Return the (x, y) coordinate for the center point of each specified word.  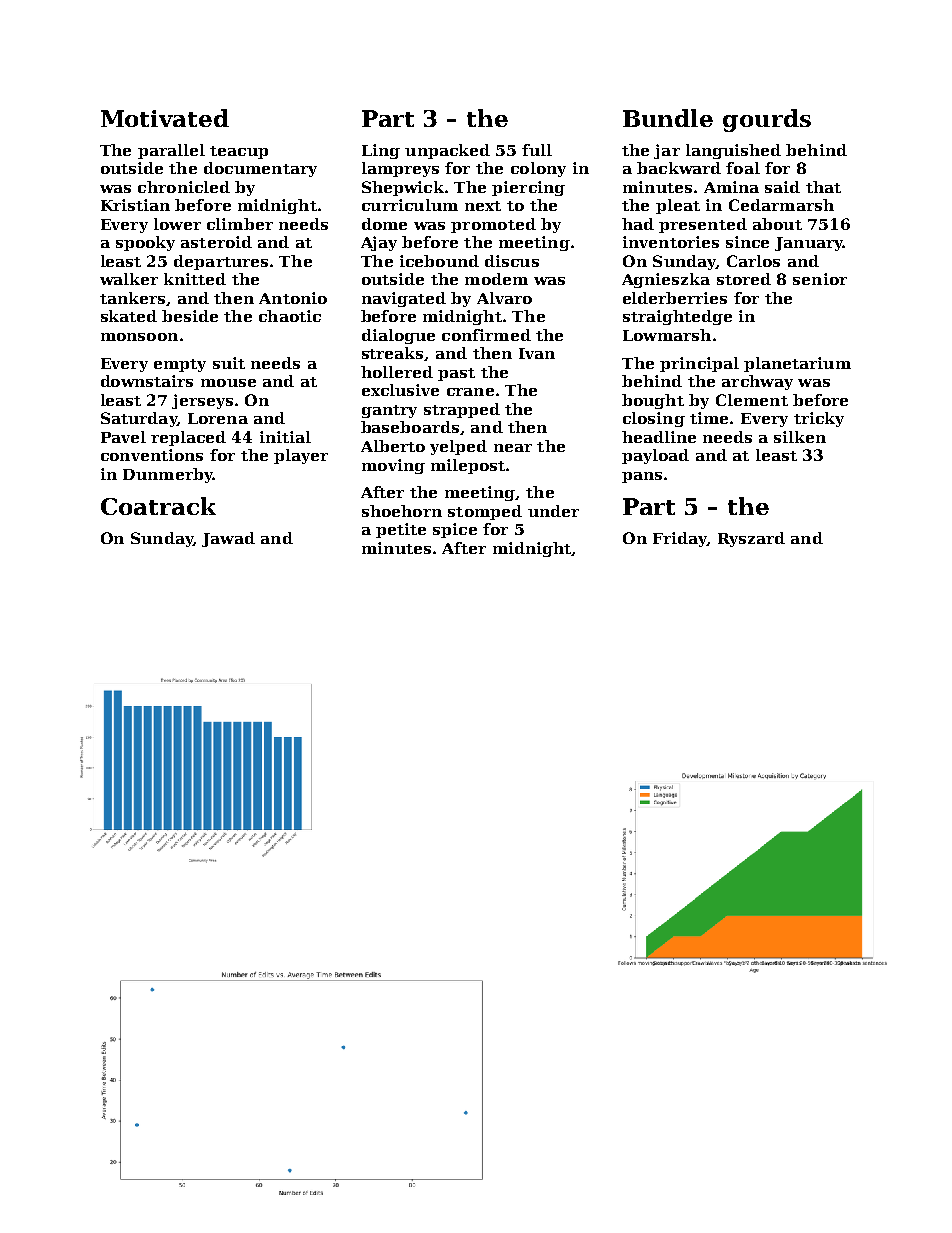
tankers (132, 298)
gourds (767, 120)
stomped (485, 512)
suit (229, 363)
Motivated (165, 118)
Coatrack (158, 506)
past (456, 374)
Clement (752, 400)
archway (757, 382)
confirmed (486, 335)
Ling (381, 151)
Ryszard (751, 539)
